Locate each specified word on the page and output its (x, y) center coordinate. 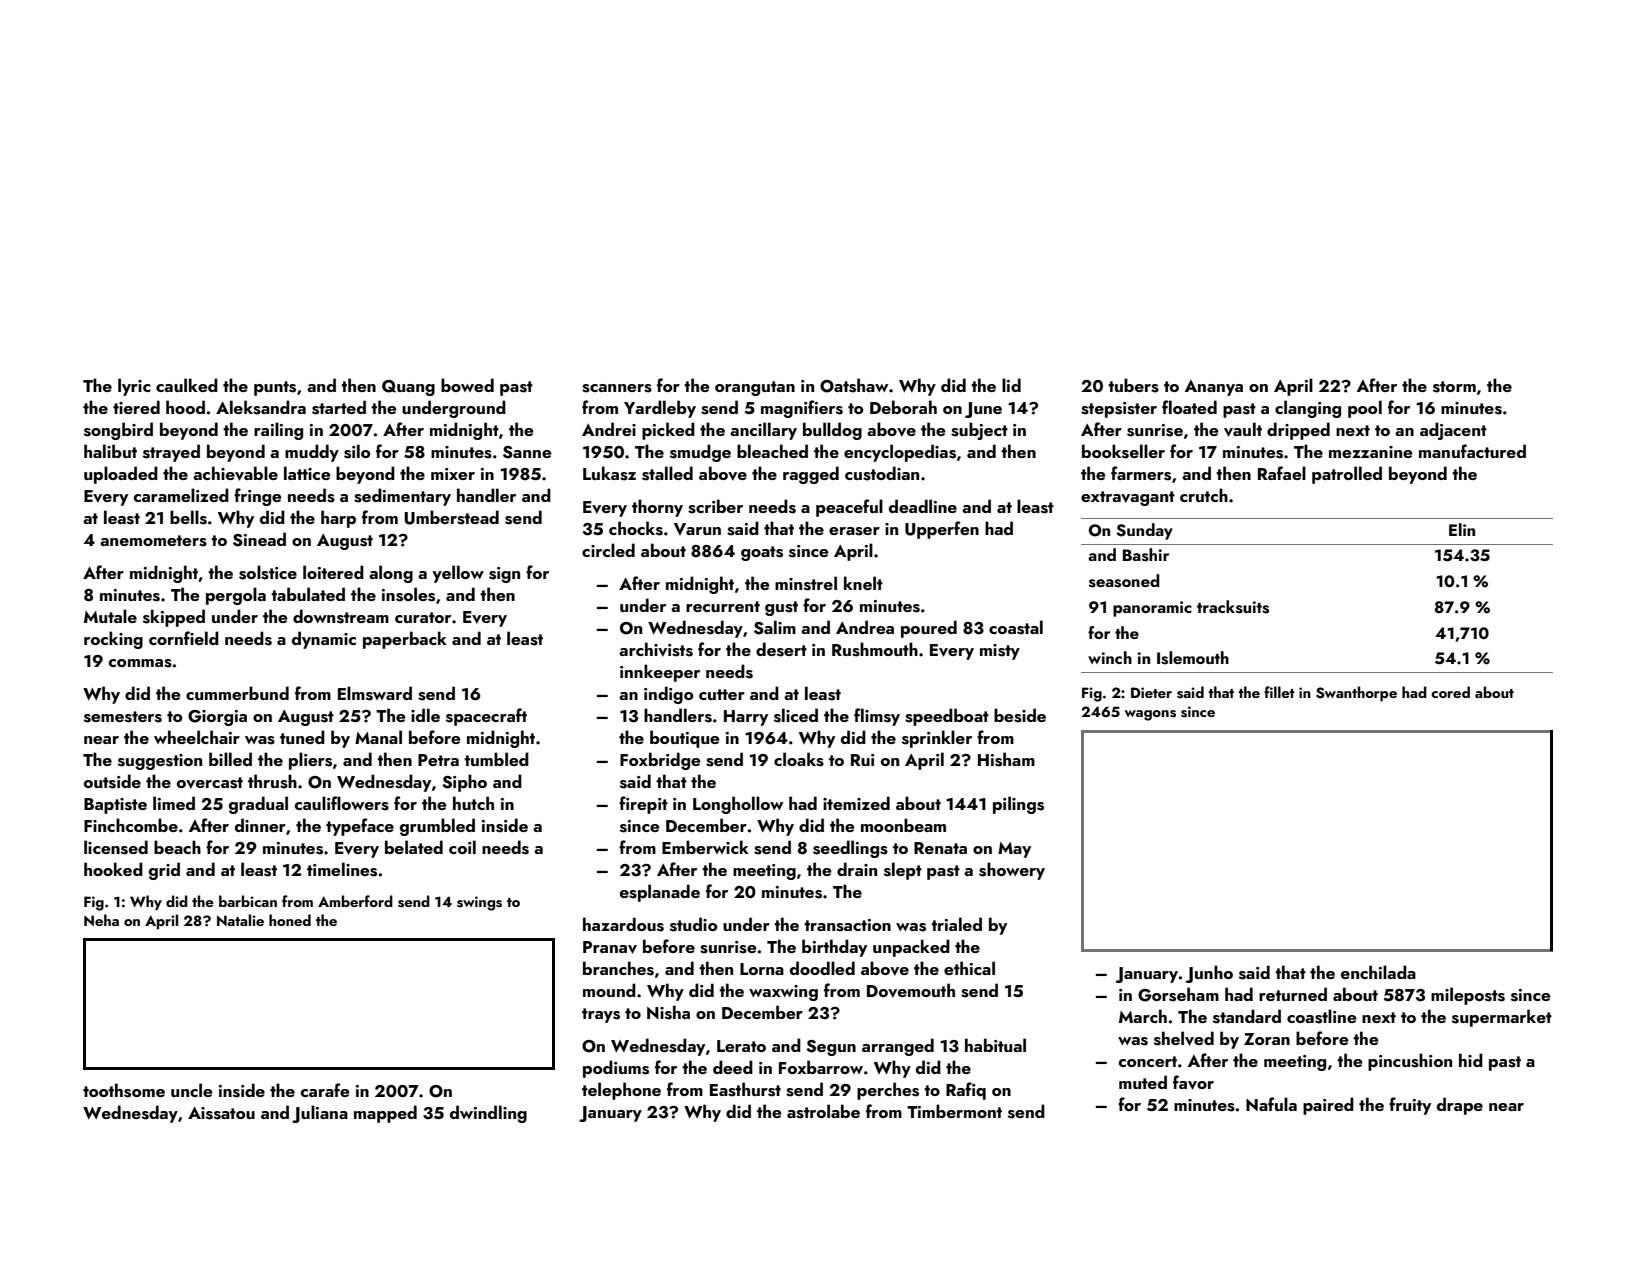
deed (733, 1067)
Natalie (240, 920)
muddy (312, 453)
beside (1020, 715)
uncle (192, 1090)
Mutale (110, 616)
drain (857, 869)
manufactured (1472, 451)
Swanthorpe (1356, 693)
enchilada (1378, 972)
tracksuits (1233, 607)
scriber (715, 506)
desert (781, 649)
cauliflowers (342, 803)
